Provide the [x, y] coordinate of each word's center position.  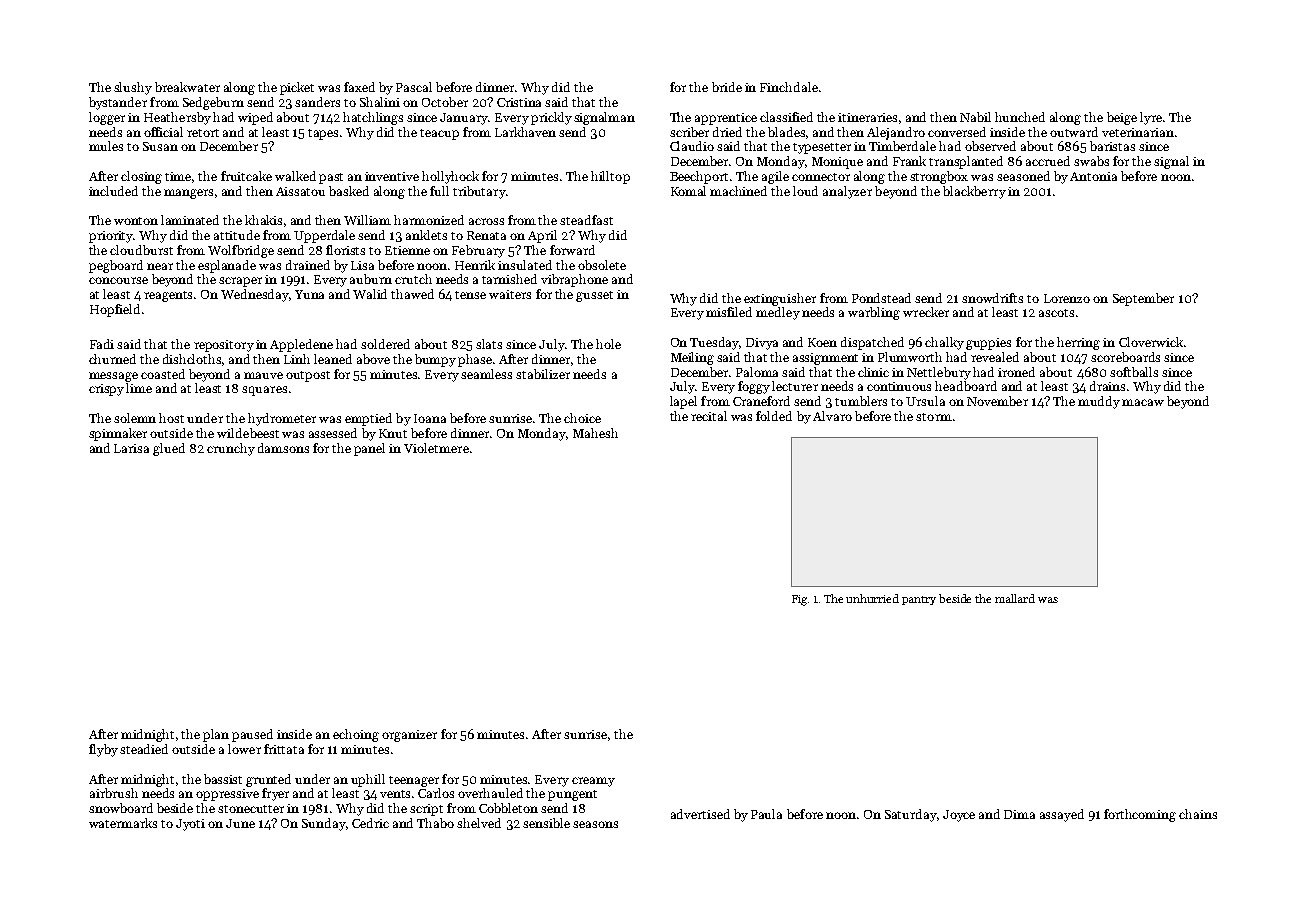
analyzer [847, 192]
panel [369, 449]
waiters [510, 294]
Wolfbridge [241, 251]
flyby [103, 750]
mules [106, 146]
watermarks [123, 823]
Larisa [131, 448]
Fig [799, 600]
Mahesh [595, 433]
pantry [919, 600]
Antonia [1093, 176]
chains [1198, 814]
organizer [409, 736]
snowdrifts [992, 298]
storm [934, 417]
